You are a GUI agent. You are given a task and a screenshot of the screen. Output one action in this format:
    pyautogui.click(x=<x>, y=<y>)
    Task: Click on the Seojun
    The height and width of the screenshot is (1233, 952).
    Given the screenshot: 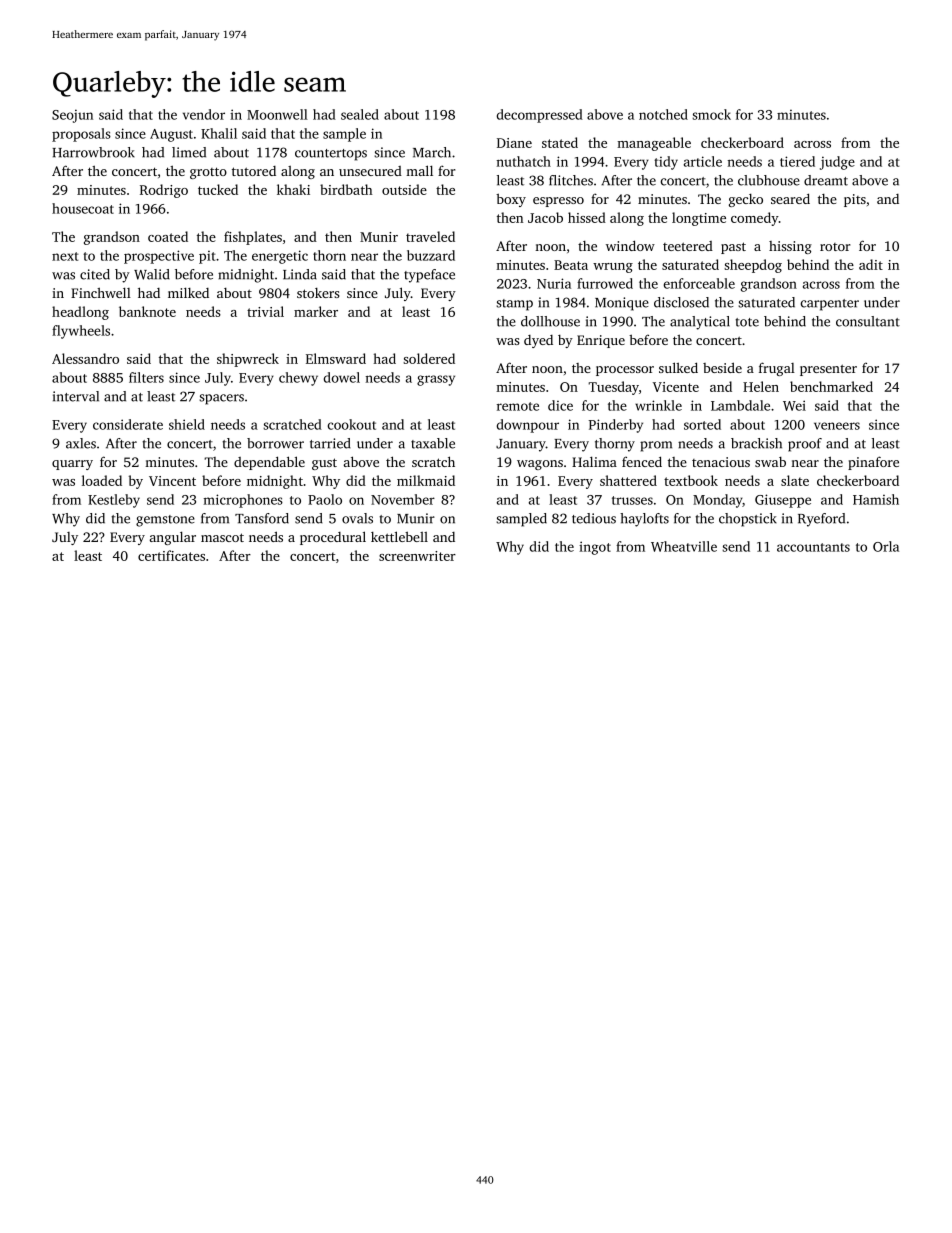 What is the action you would take?
    pyautogui.click(x=72, y=116)
